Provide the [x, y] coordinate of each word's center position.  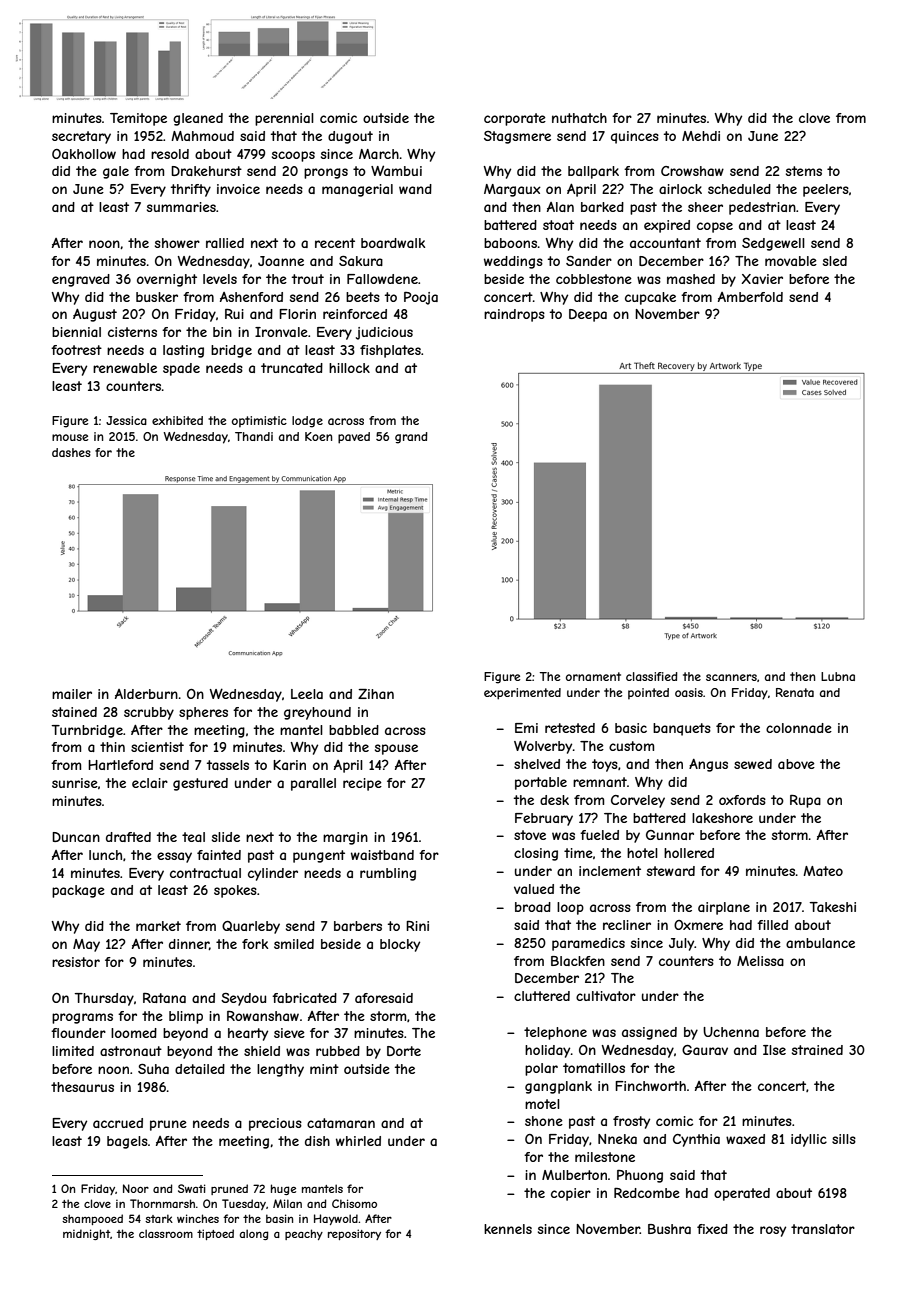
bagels [127, 1142]
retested [570, 728]
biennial [76, 332]
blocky [400, 945]
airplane [724, 908]
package [78, 891]
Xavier [762, 279]
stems [804, 171]
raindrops [514, 315]
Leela [307, 694]
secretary [81, 137]
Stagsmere [517, 137]
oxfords [742, 800]
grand [411, 438]
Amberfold [750, 297]
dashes [71, 452]
